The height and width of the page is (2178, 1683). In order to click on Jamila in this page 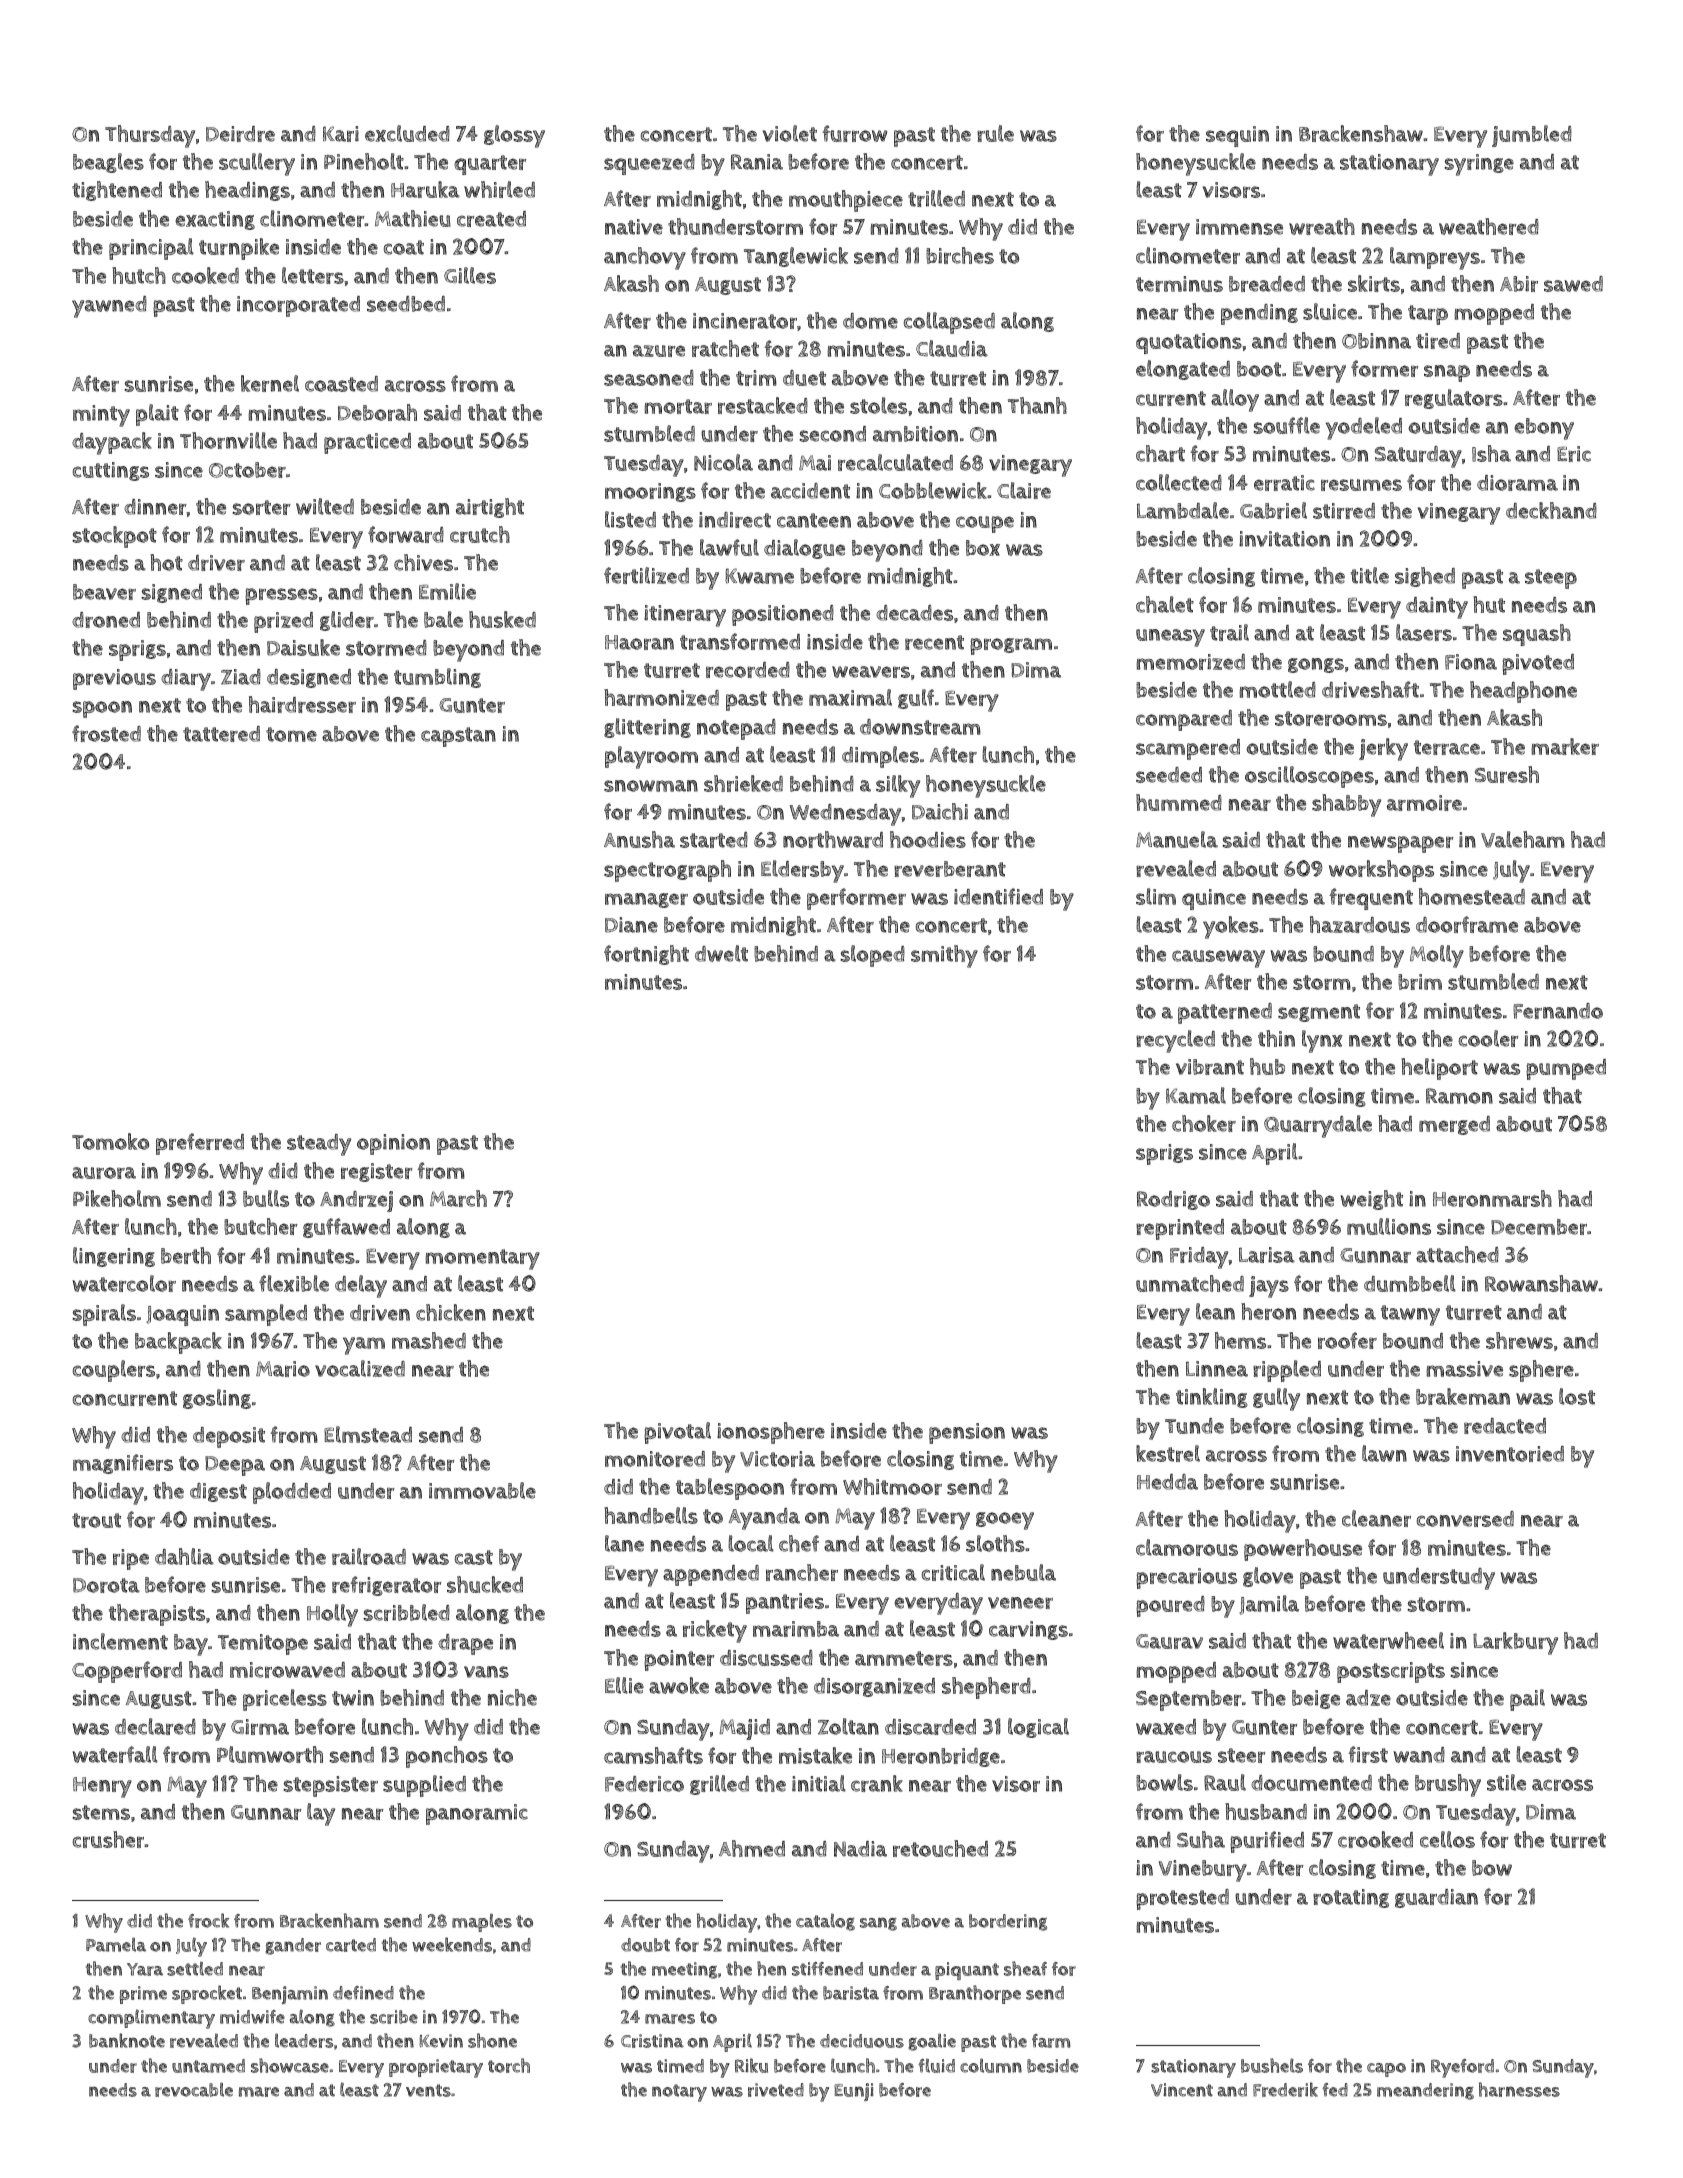, I will do `click(1269, 1605)`.
